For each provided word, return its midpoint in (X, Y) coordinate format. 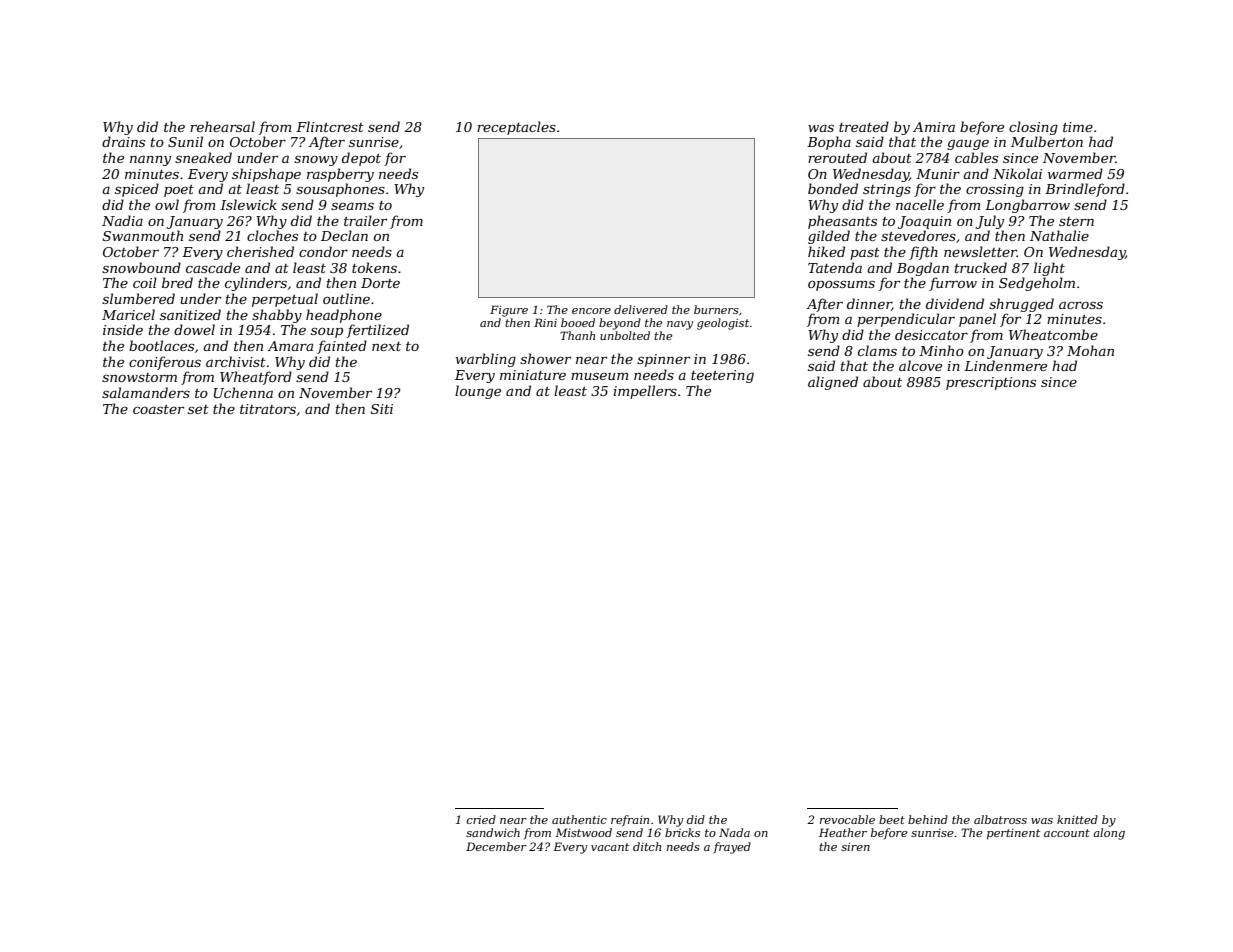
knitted (1077, 819)
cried (481, 819)
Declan (344, 235)
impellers (645, 392)
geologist (723, 324)
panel (977, 320)
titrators (268, 409)
